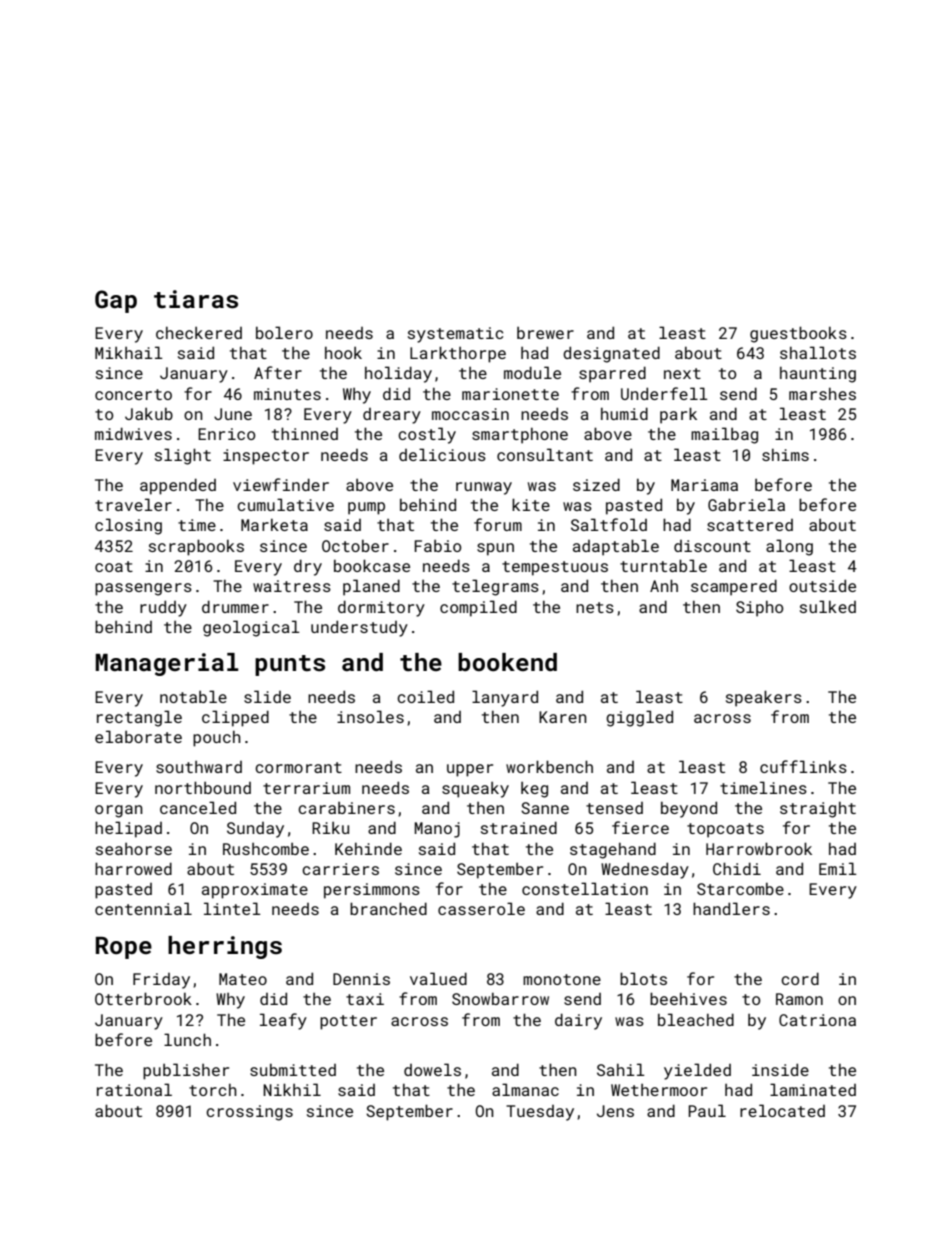 The image size is (952, 1233). I want to click on closing, so click(128, 526).
